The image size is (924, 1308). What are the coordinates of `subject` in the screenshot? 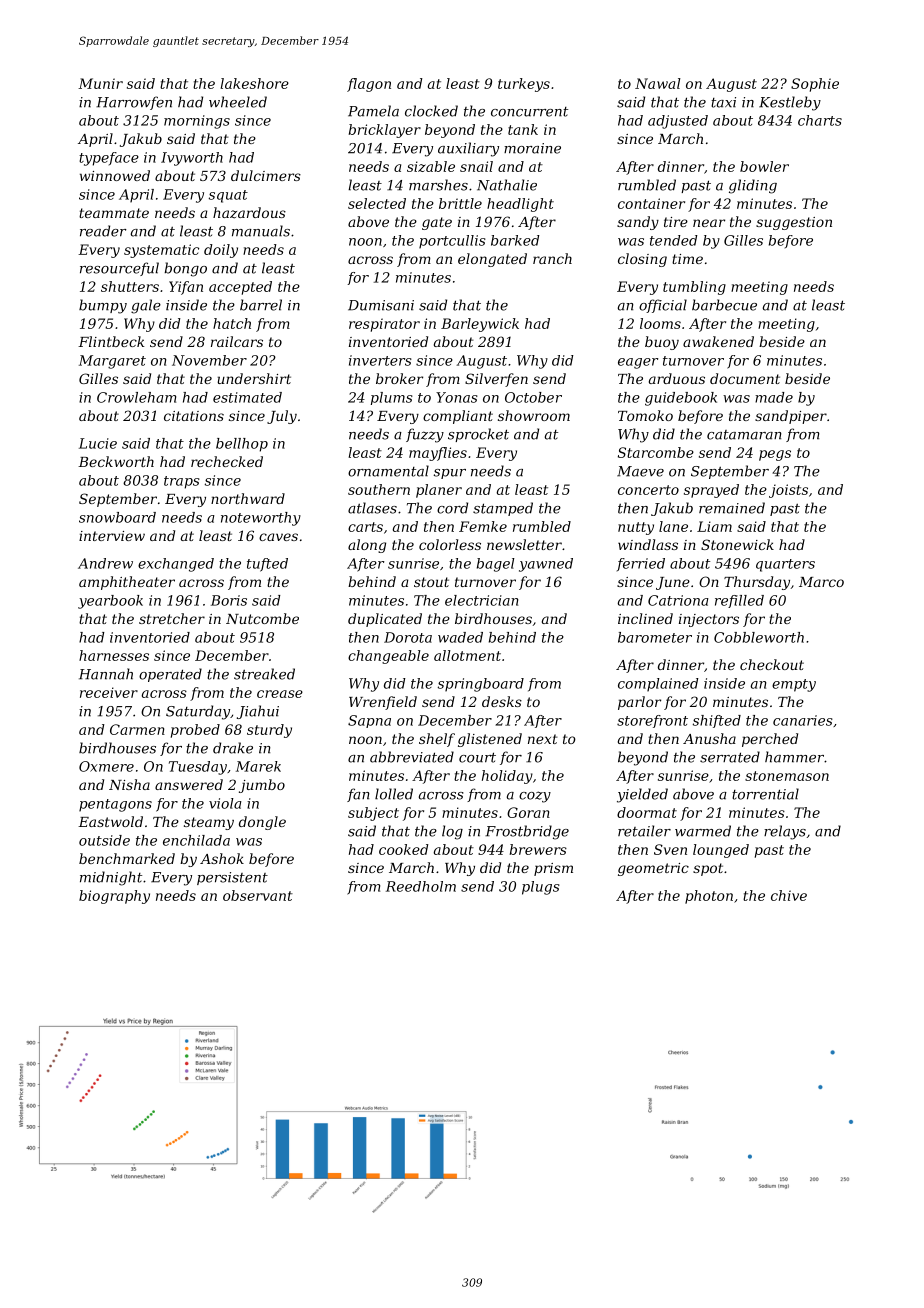 It's located at (373, 814).
